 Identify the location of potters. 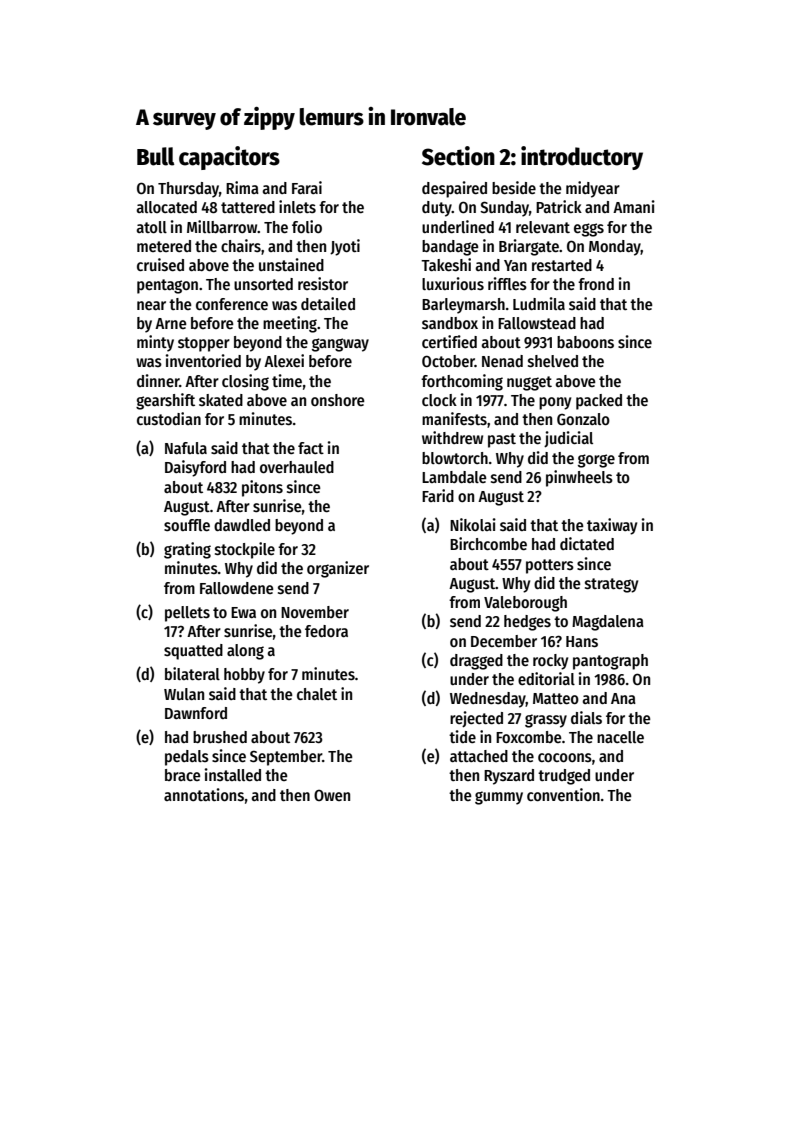
(550, 566).
